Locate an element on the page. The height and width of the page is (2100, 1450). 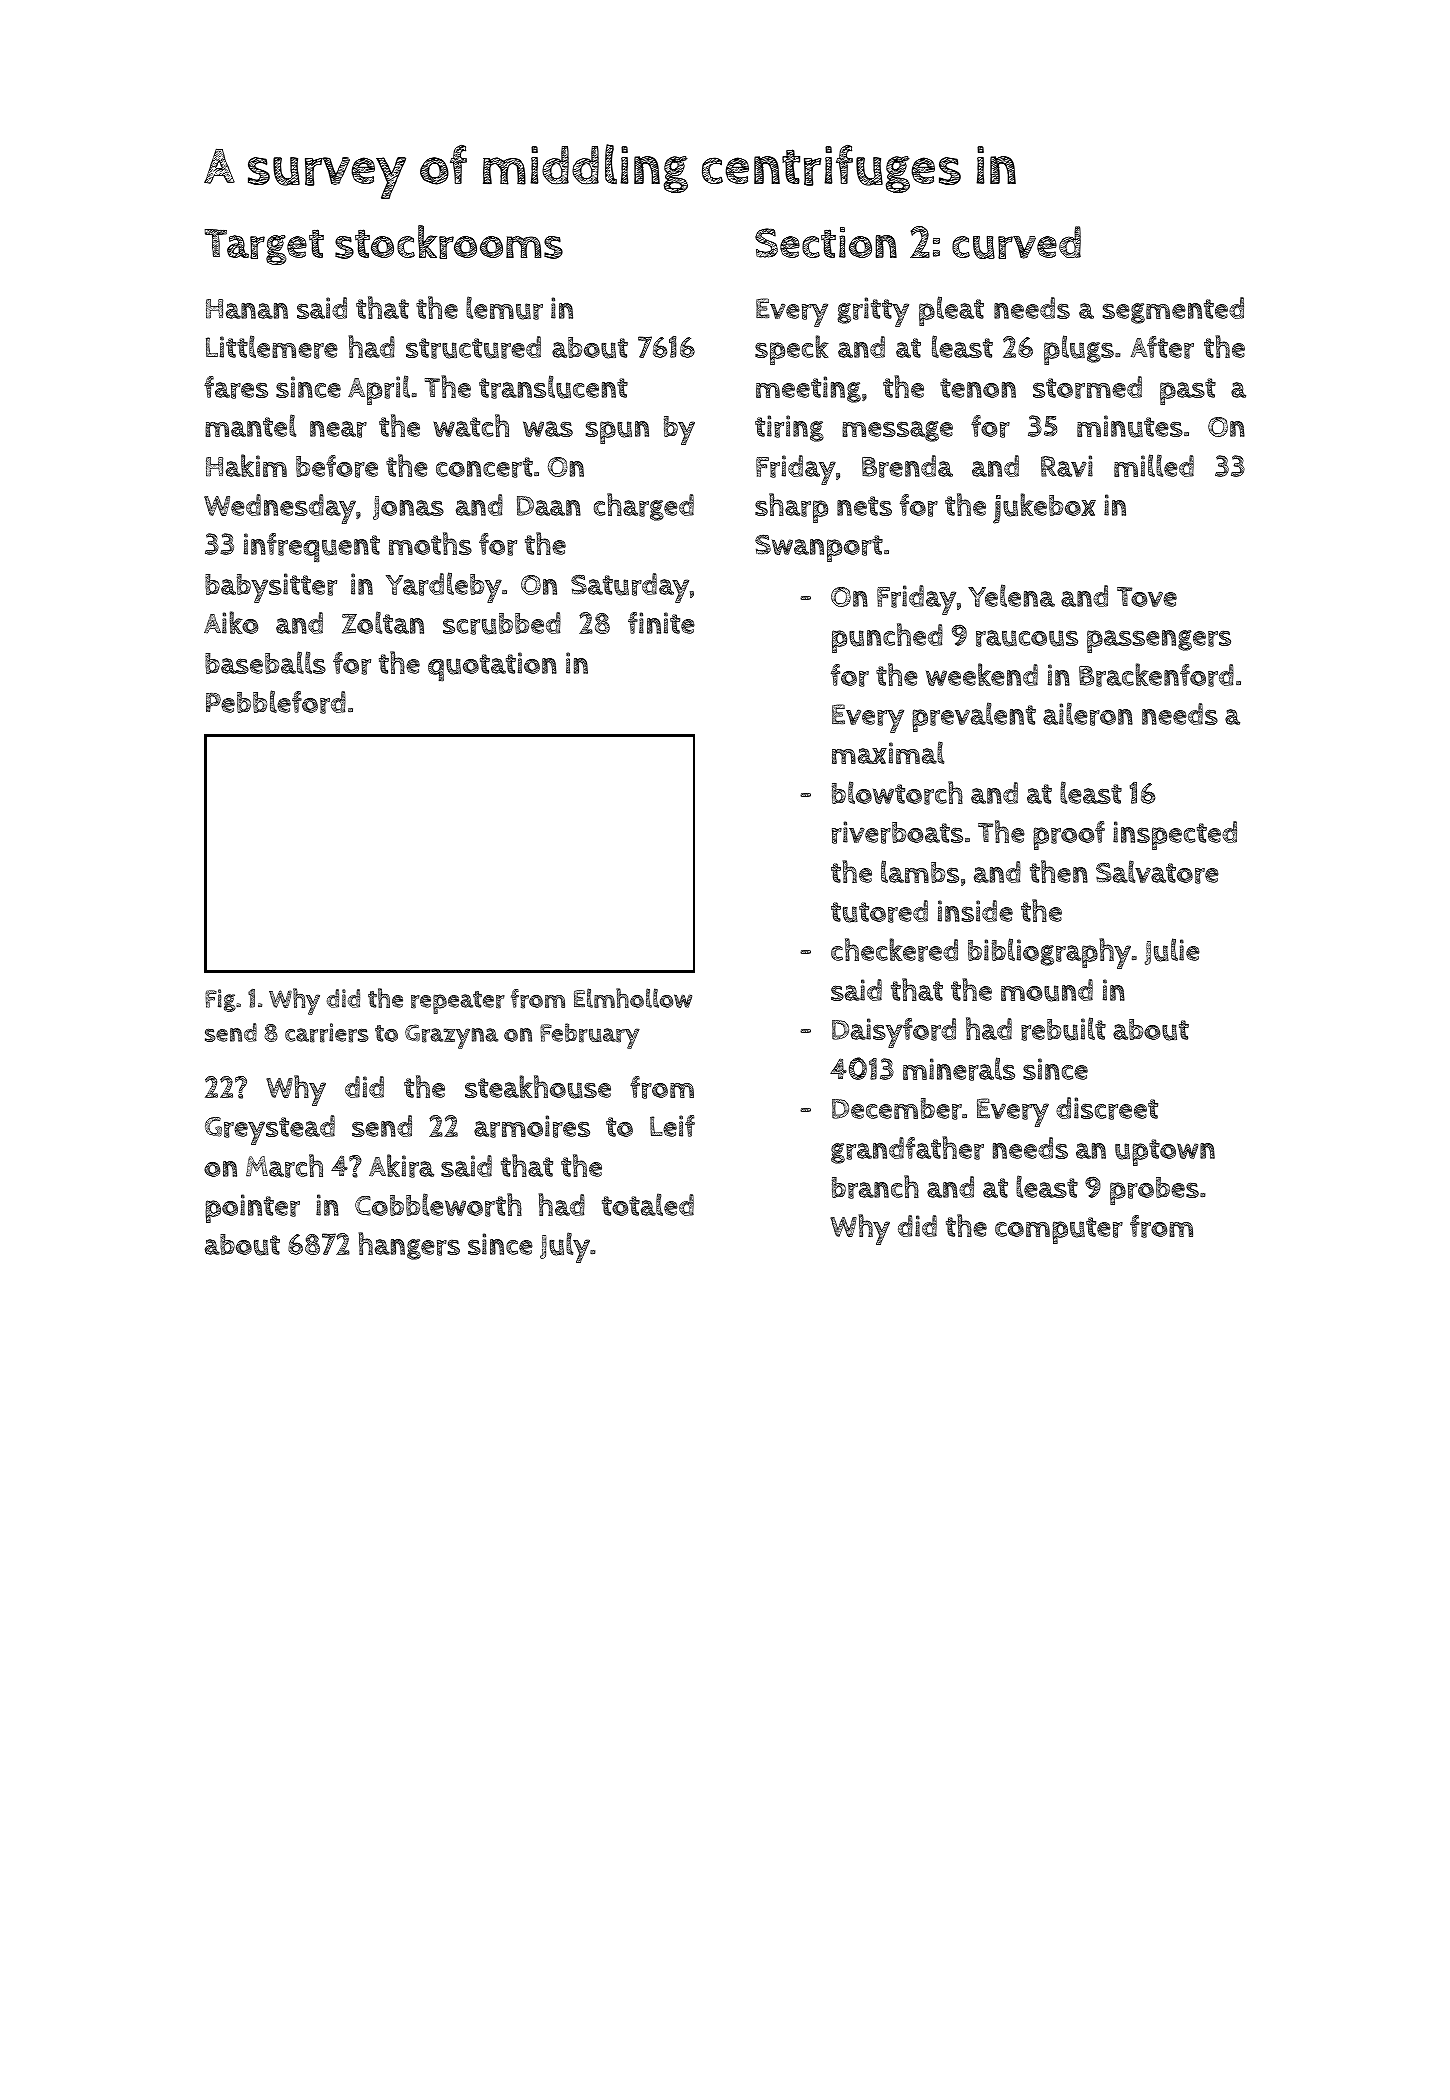
curved is located at coordinates (1016, 242).
